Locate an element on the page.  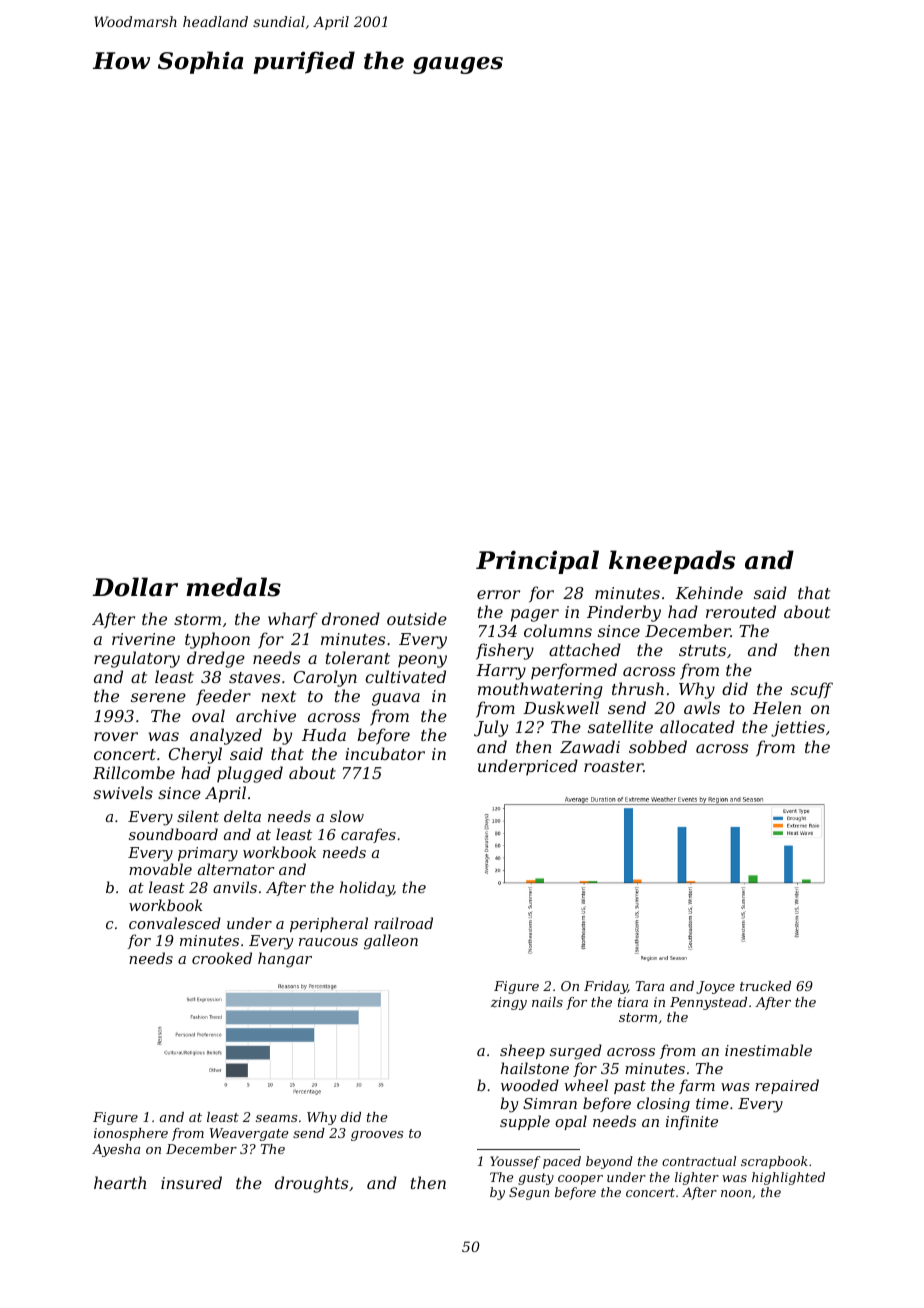
Segun is located at coordinates (529, 1193).
